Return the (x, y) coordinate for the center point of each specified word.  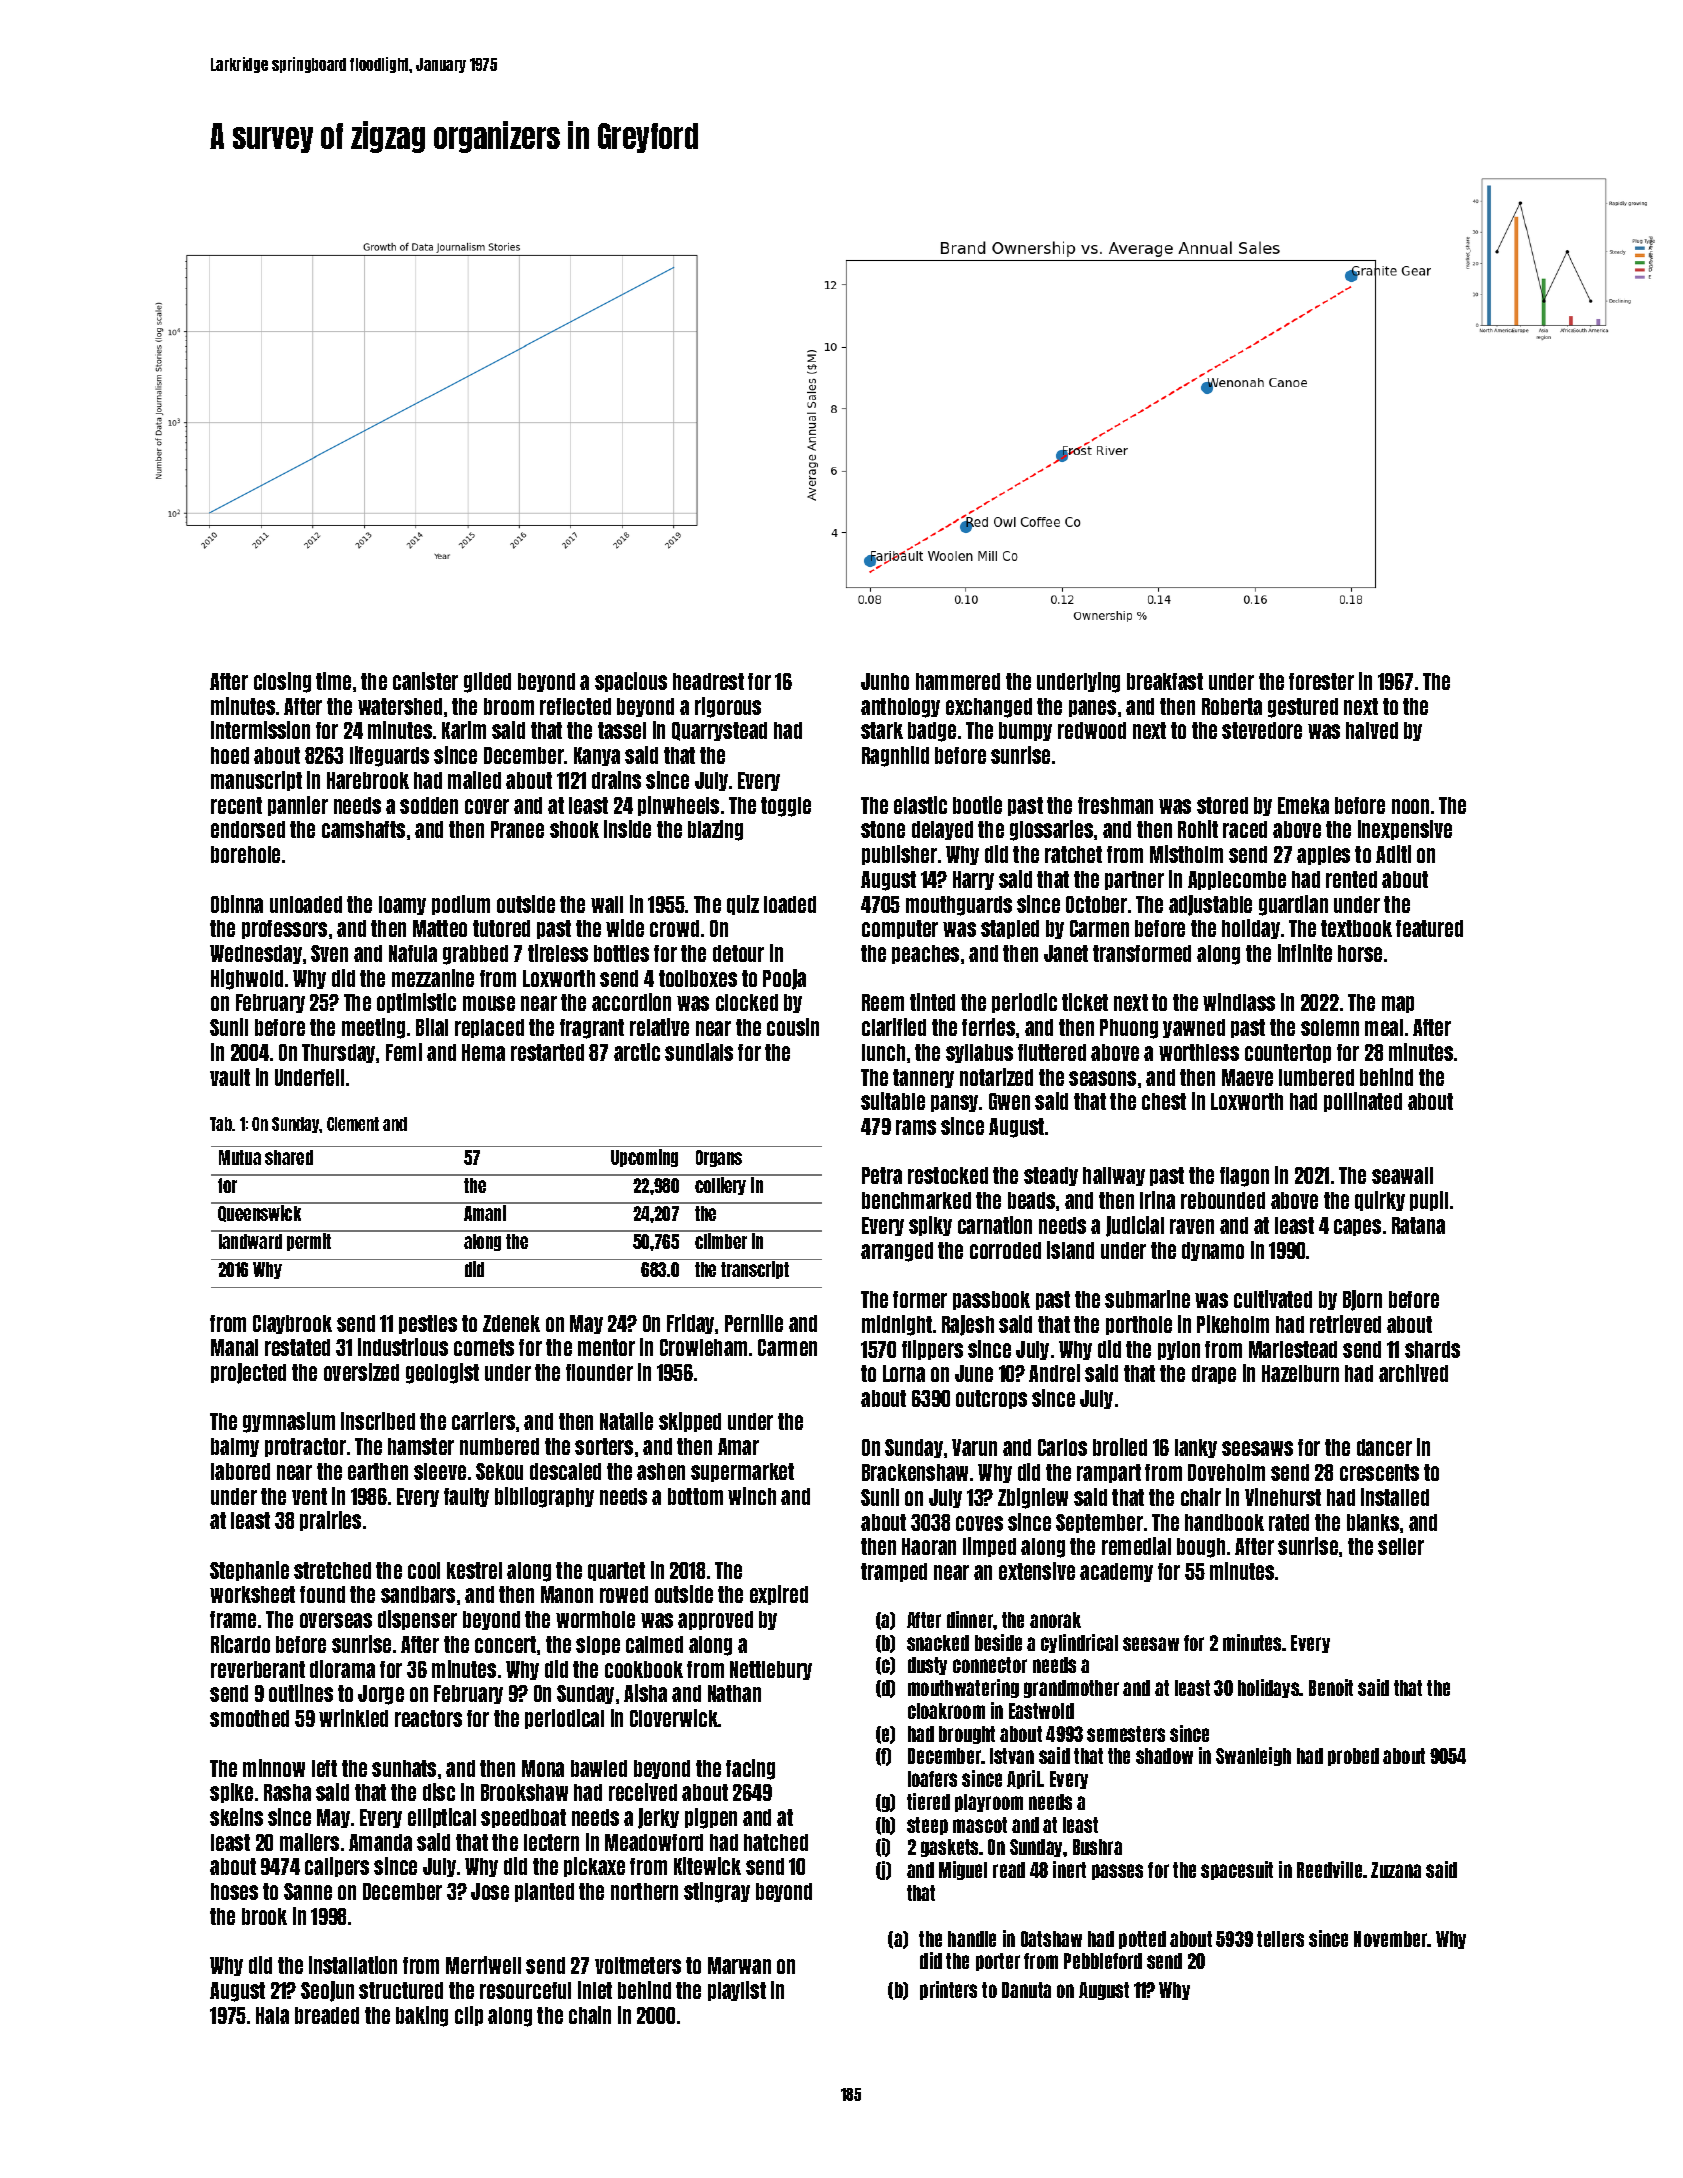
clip (469, 2016)
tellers (1280, 1939)
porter (998, 1962)
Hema (483, 1052)
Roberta (1232, 706)
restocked (948, 1175)
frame (233, 1619)
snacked (938, 1643)
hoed (230, 755)
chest (1164, 1101)
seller (1401, 1546)
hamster (421, 1446)
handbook (1224, 1522)
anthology (900, 708)
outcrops (991, 1399)
